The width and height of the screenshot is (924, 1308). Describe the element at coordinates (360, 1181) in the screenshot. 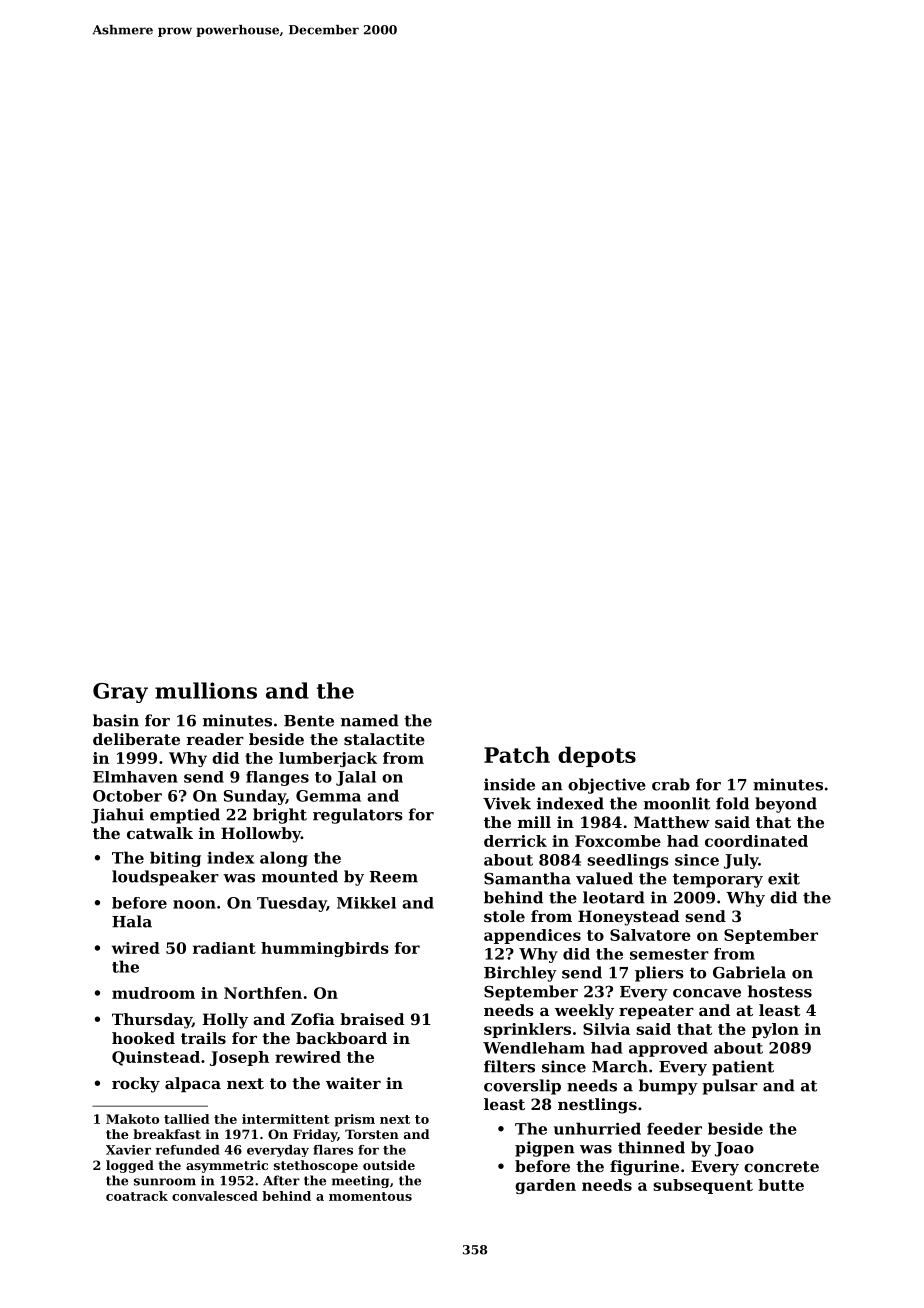

I see `meeting` at that location.
